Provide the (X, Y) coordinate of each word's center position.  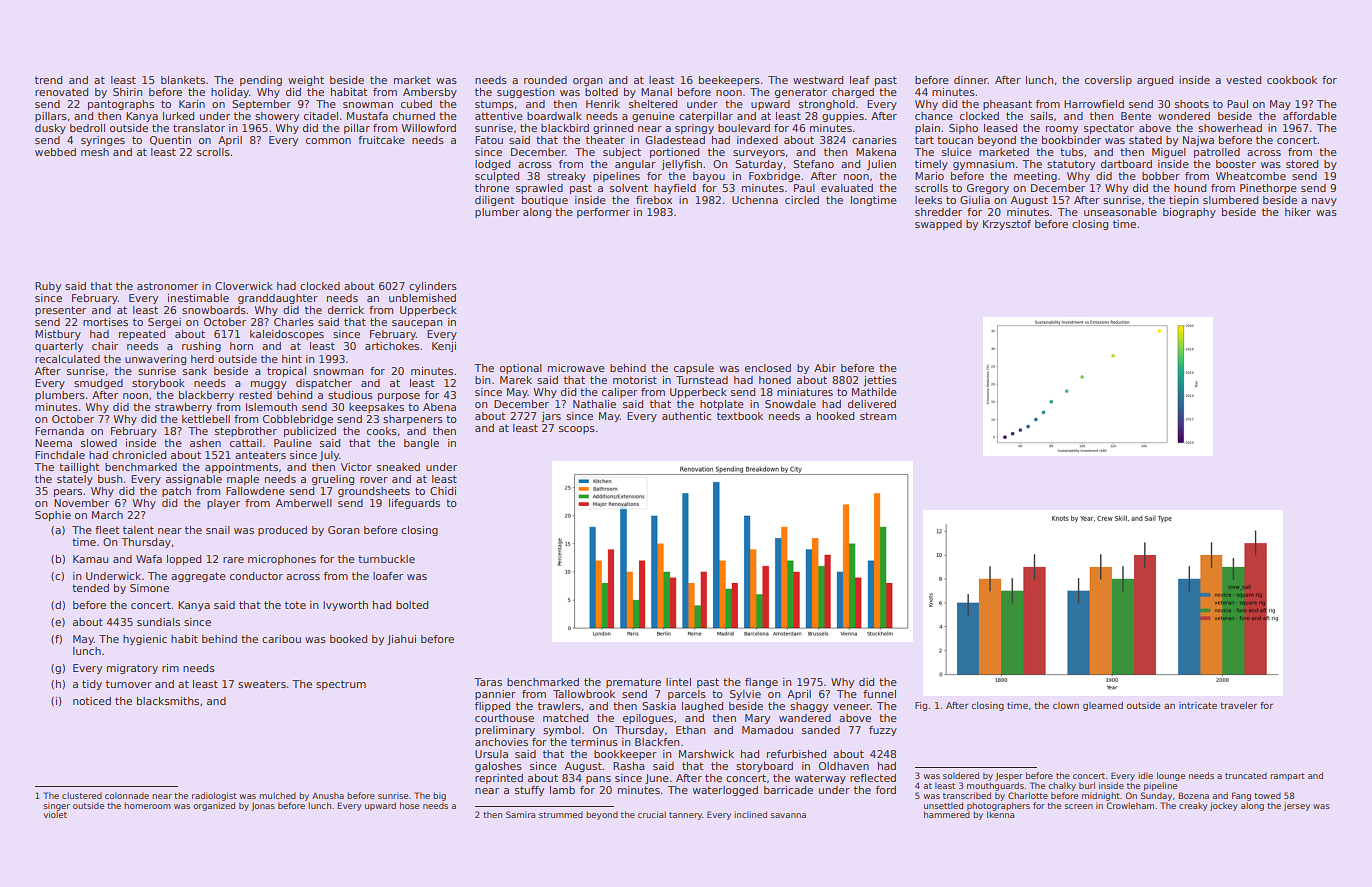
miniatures (805, 392)
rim (170, 668)
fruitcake (381, 140)
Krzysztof (1007, 225)
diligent (494, 201)
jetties (880, 381)
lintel (678, 682)
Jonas (263, 807)
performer (603, 213)
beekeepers (729, 81)
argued (1155, 81)
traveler (1238, 705)
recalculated (67, 359)
